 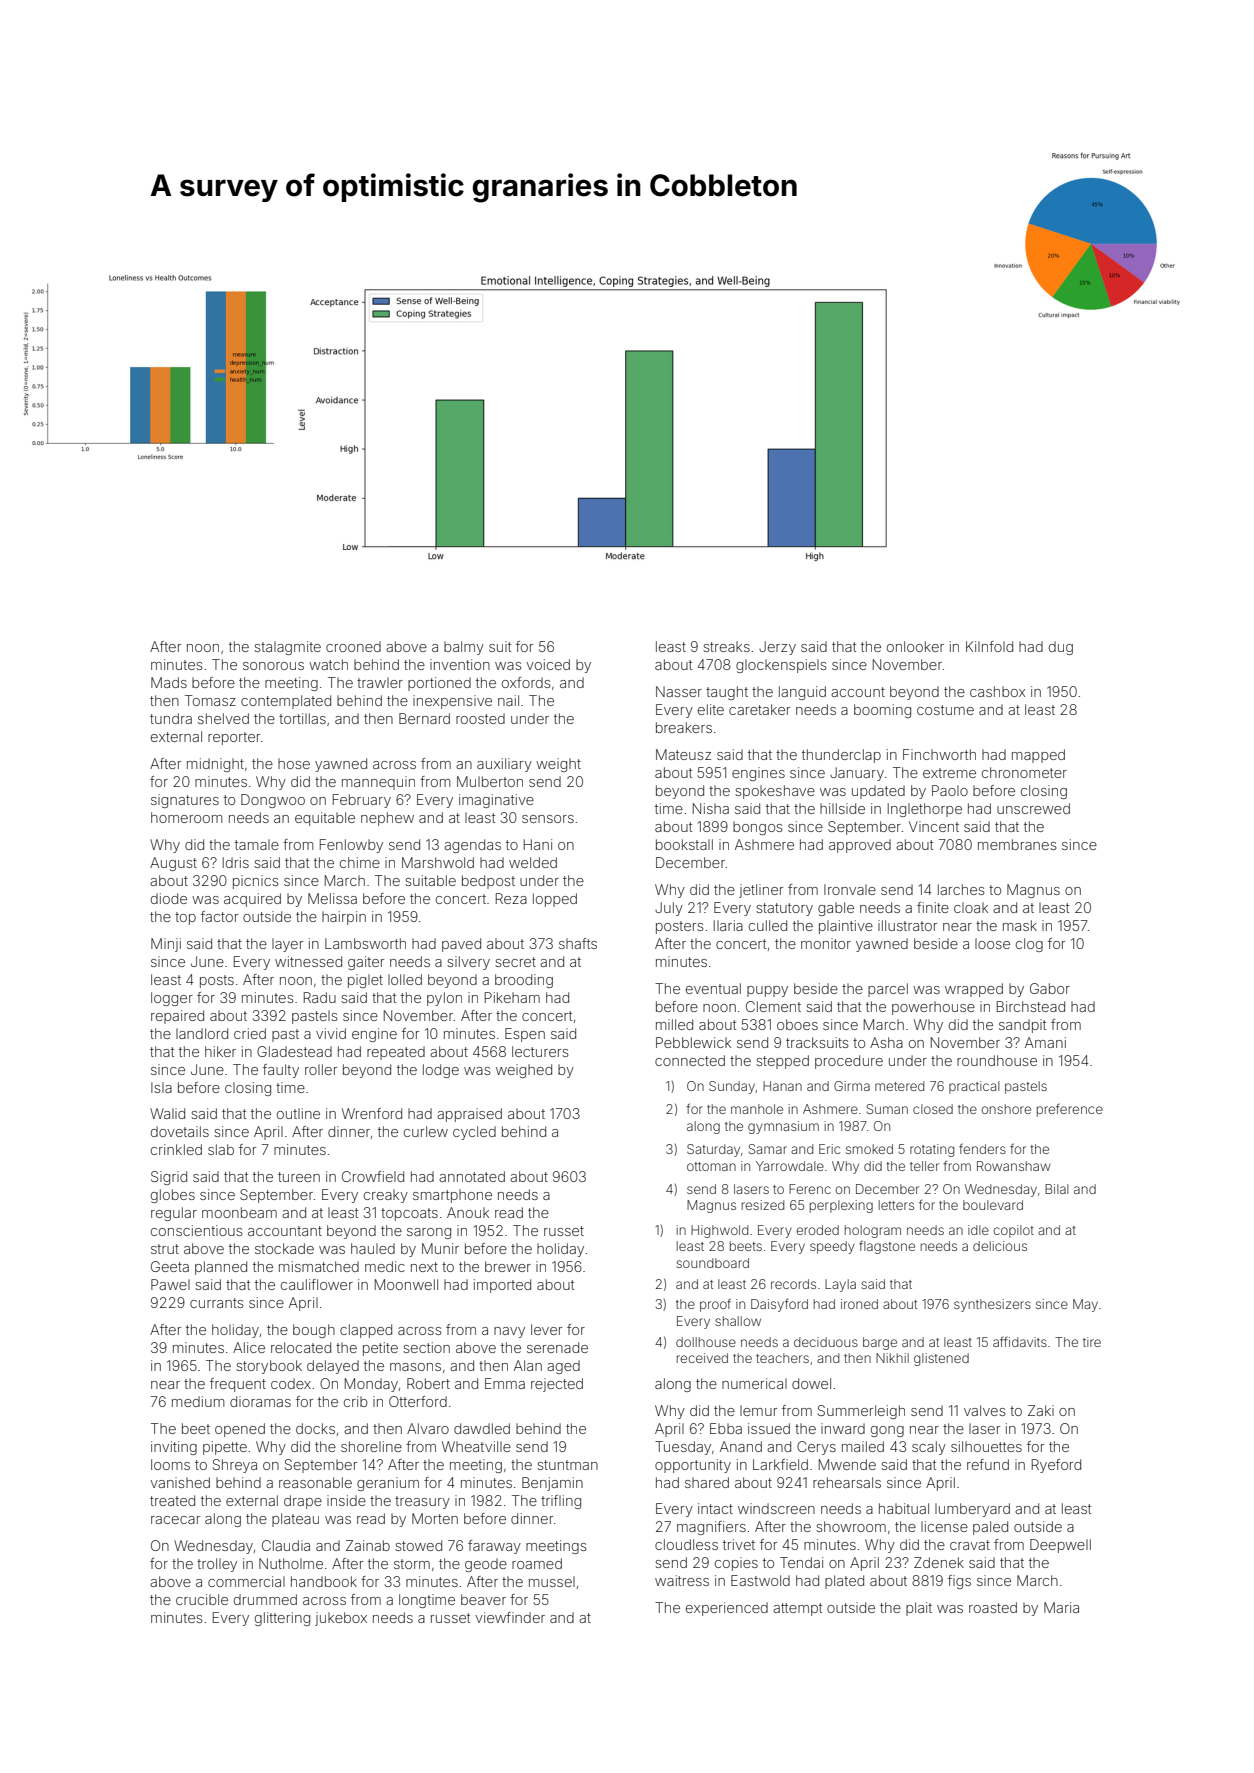 I want to click on fenders, so click(x=982, y=1148).
